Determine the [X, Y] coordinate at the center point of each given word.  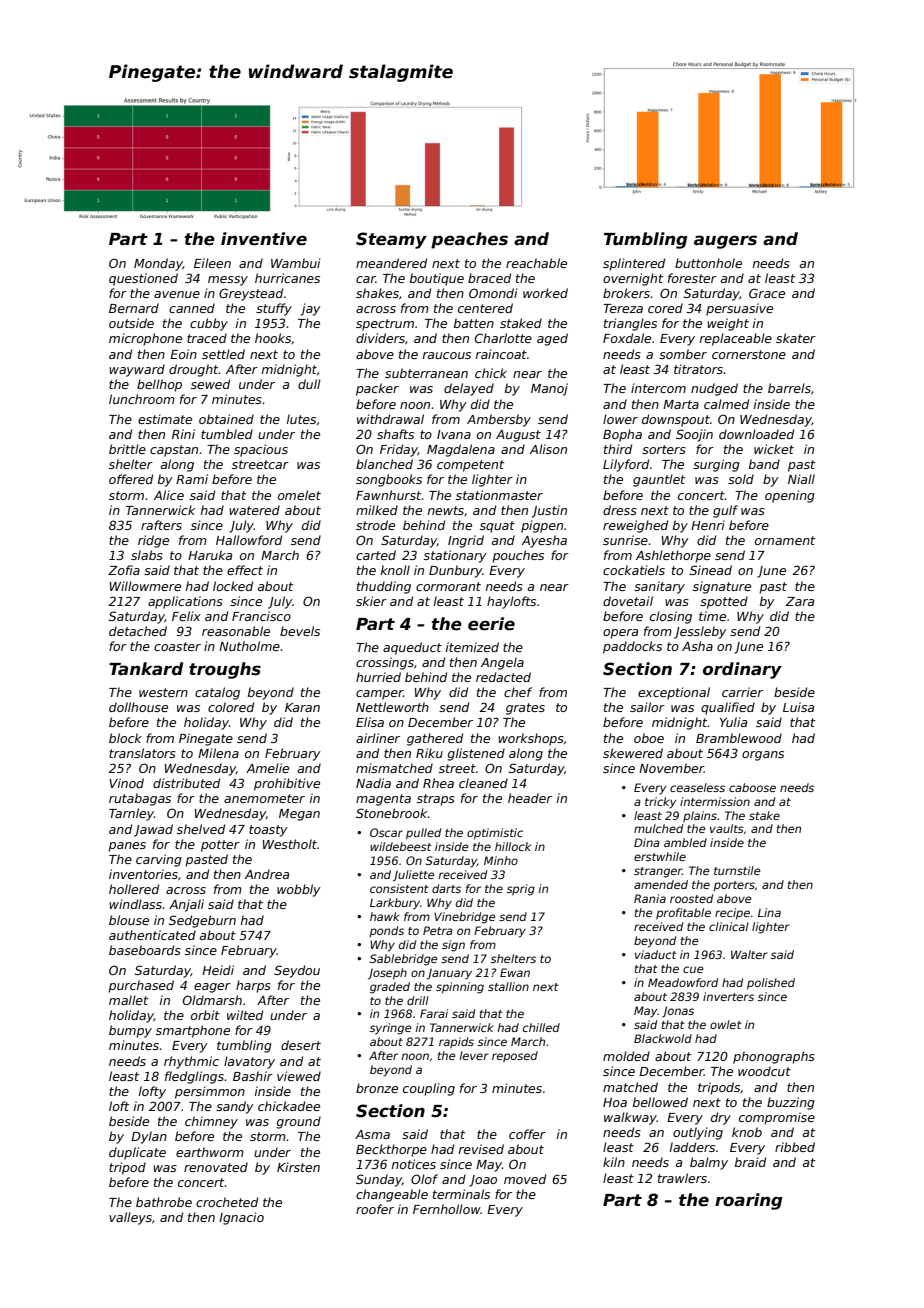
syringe [390, 1029]
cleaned [483, 783]
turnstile [737, 870]
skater [796, 338]
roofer [375, 1209]
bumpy [130, 1031]
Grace [767, 293]
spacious [261, 450]
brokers [627, 293]
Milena [218, 753]
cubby [209, 324]
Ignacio [241, 1218]
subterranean [426, 373]
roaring [749, 1201]
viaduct [656, 954]
